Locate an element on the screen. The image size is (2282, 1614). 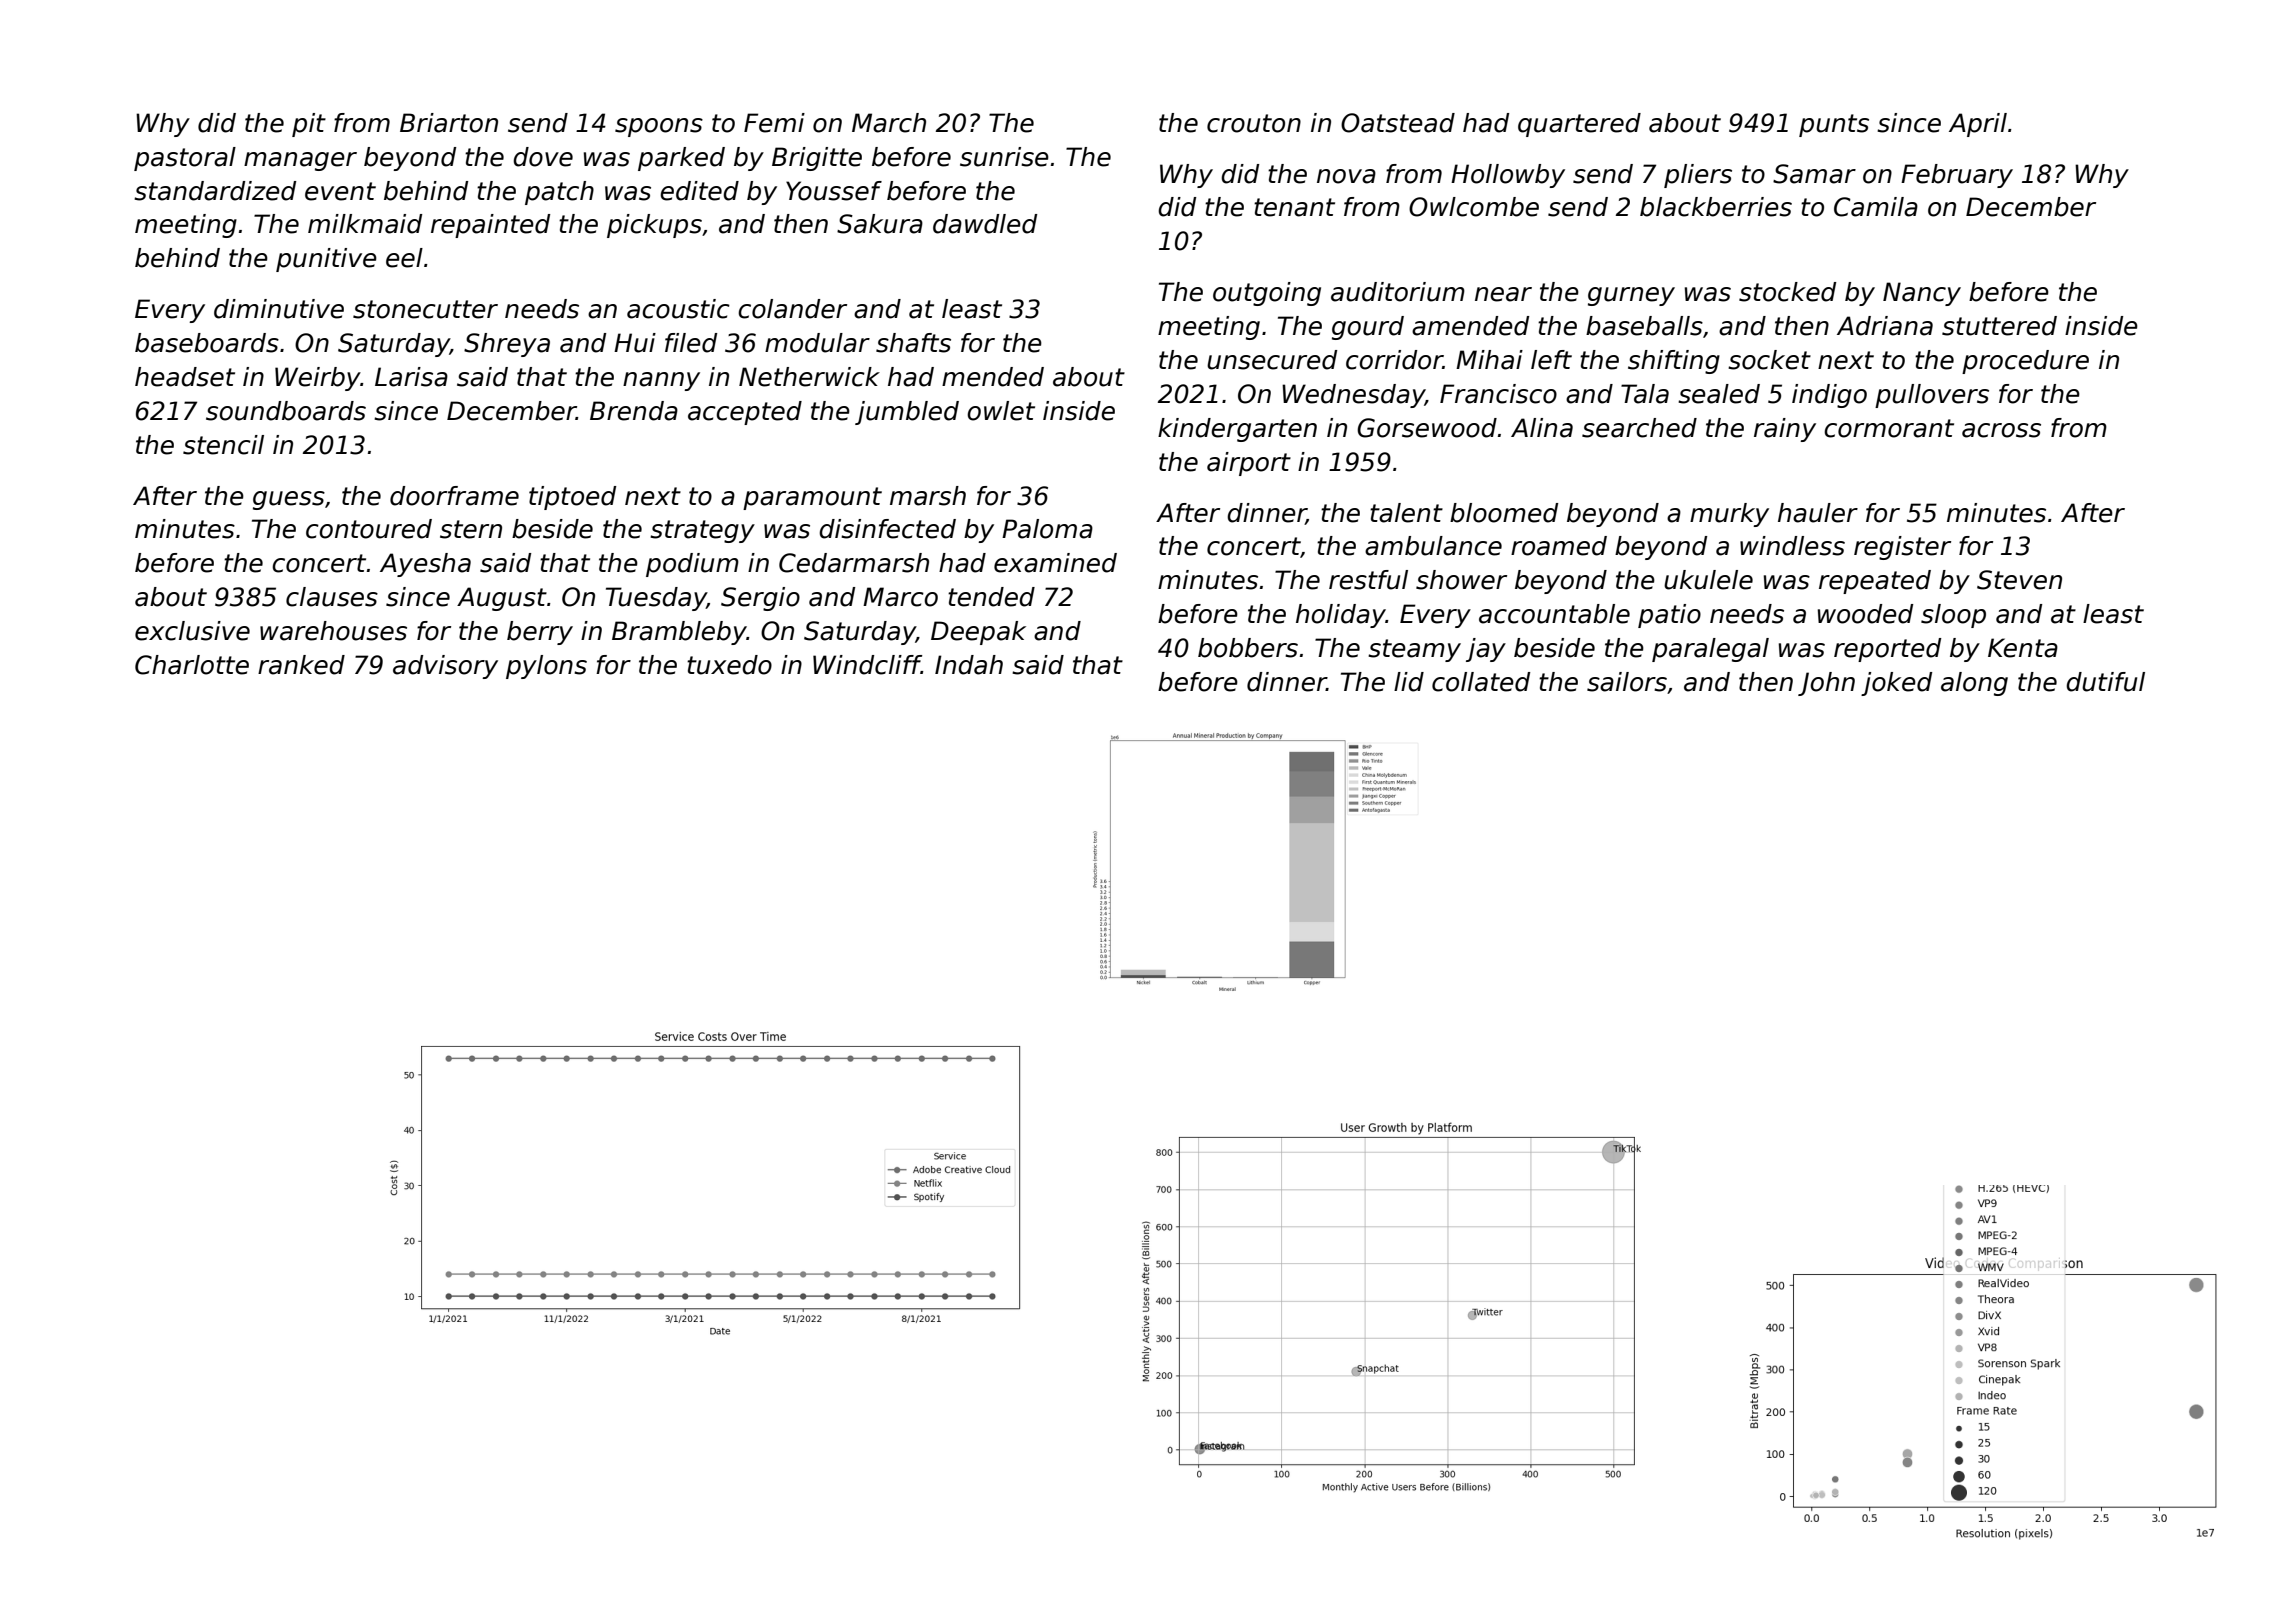
stocked is located at coordinates (1787, 292).
